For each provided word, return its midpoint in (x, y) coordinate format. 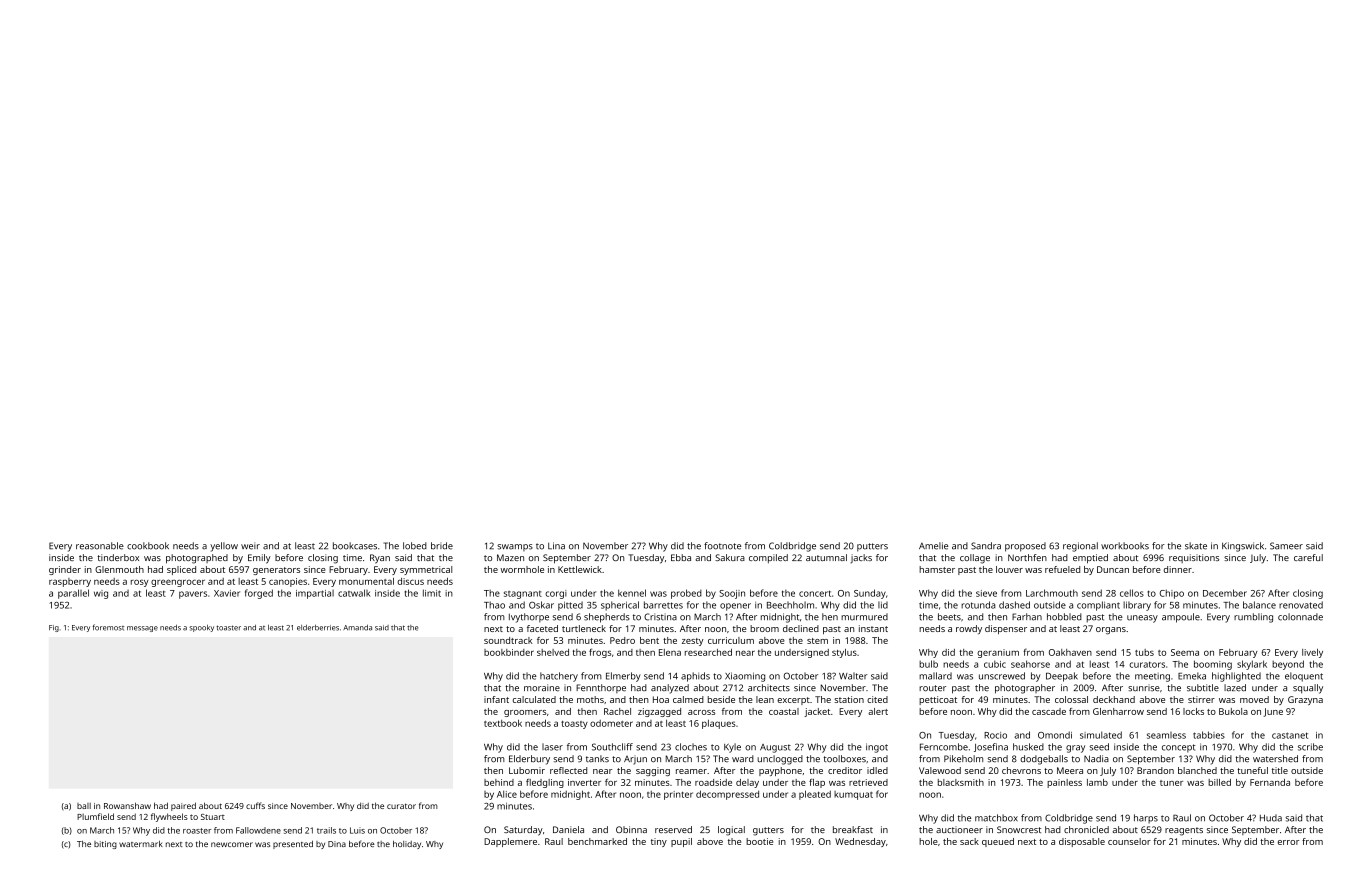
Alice (507, 794)
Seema (1185, 652)
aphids (695, 677)
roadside (713, 782)
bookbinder (509, 652)
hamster (937, 569)
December (1225, 593)
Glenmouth (119, 569)
